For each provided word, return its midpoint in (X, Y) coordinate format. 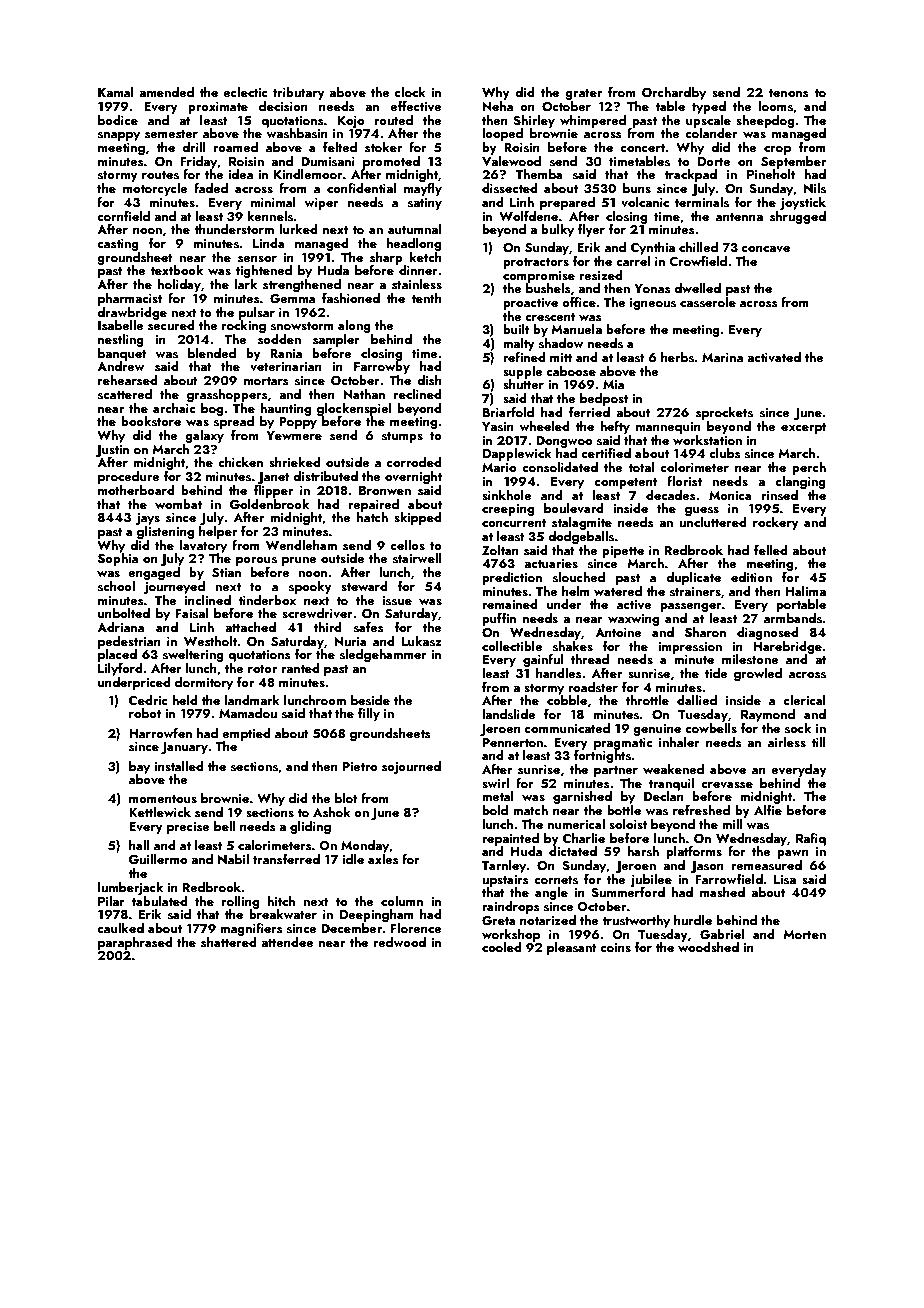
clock (410, 92)
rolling (240, 902)
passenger (691, 607)
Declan (664, 796)
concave (766, 249)
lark (246, 284)
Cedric (148, 700)
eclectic (245, 92)
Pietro (360, 766)
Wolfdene (528, 216)
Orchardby (674, 93)
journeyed (174, 587)
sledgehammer (383, 655)
